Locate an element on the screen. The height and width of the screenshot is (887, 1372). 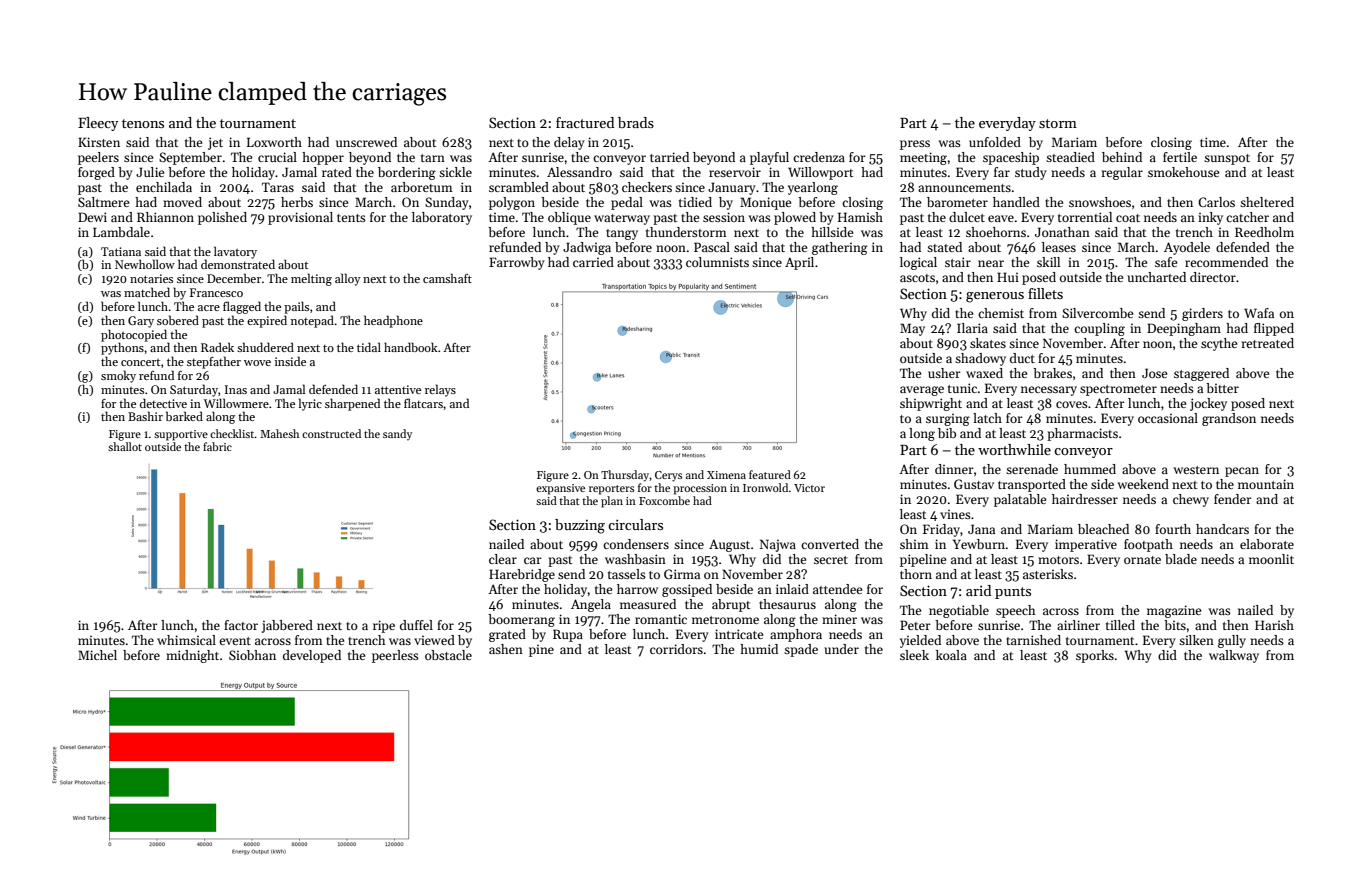
Ilaria is located at coordinates (972, 328).
